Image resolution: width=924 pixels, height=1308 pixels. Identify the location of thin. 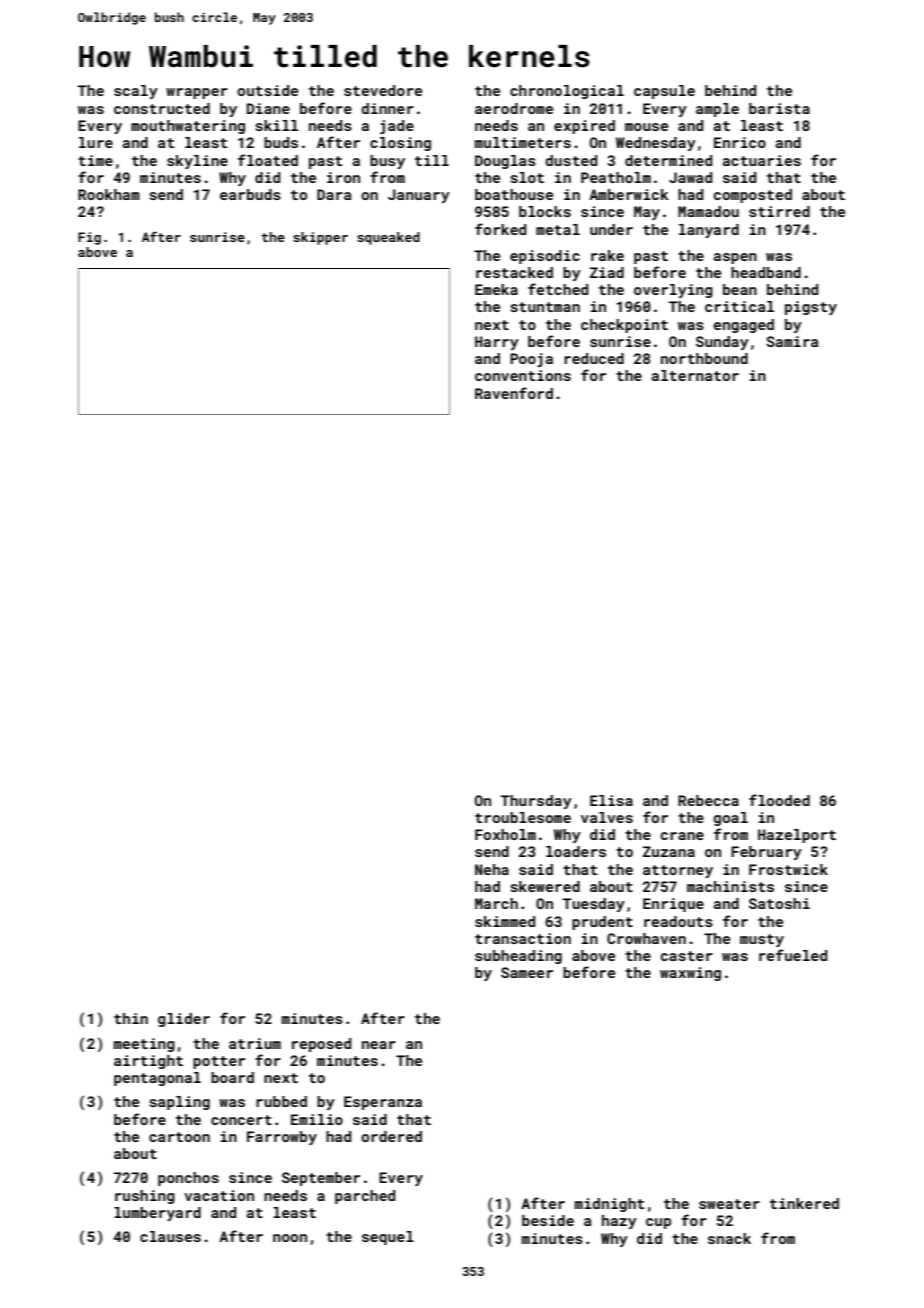
(131, 1018).
